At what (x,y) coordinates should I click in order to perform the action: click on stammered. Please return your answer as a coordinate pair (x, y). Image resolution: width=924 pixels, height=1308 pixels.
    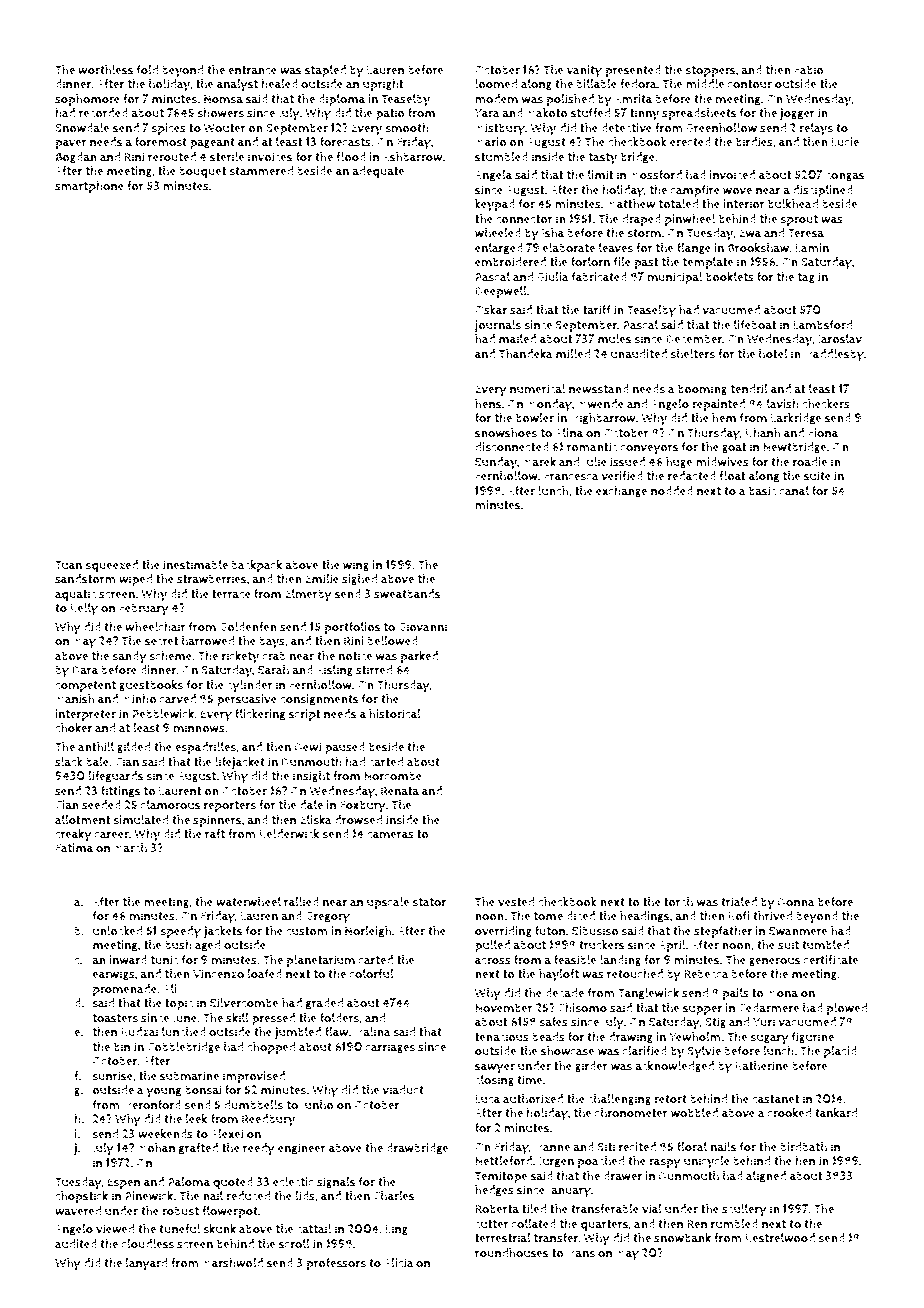
    Looking at the image, I should click on (261, 171).
